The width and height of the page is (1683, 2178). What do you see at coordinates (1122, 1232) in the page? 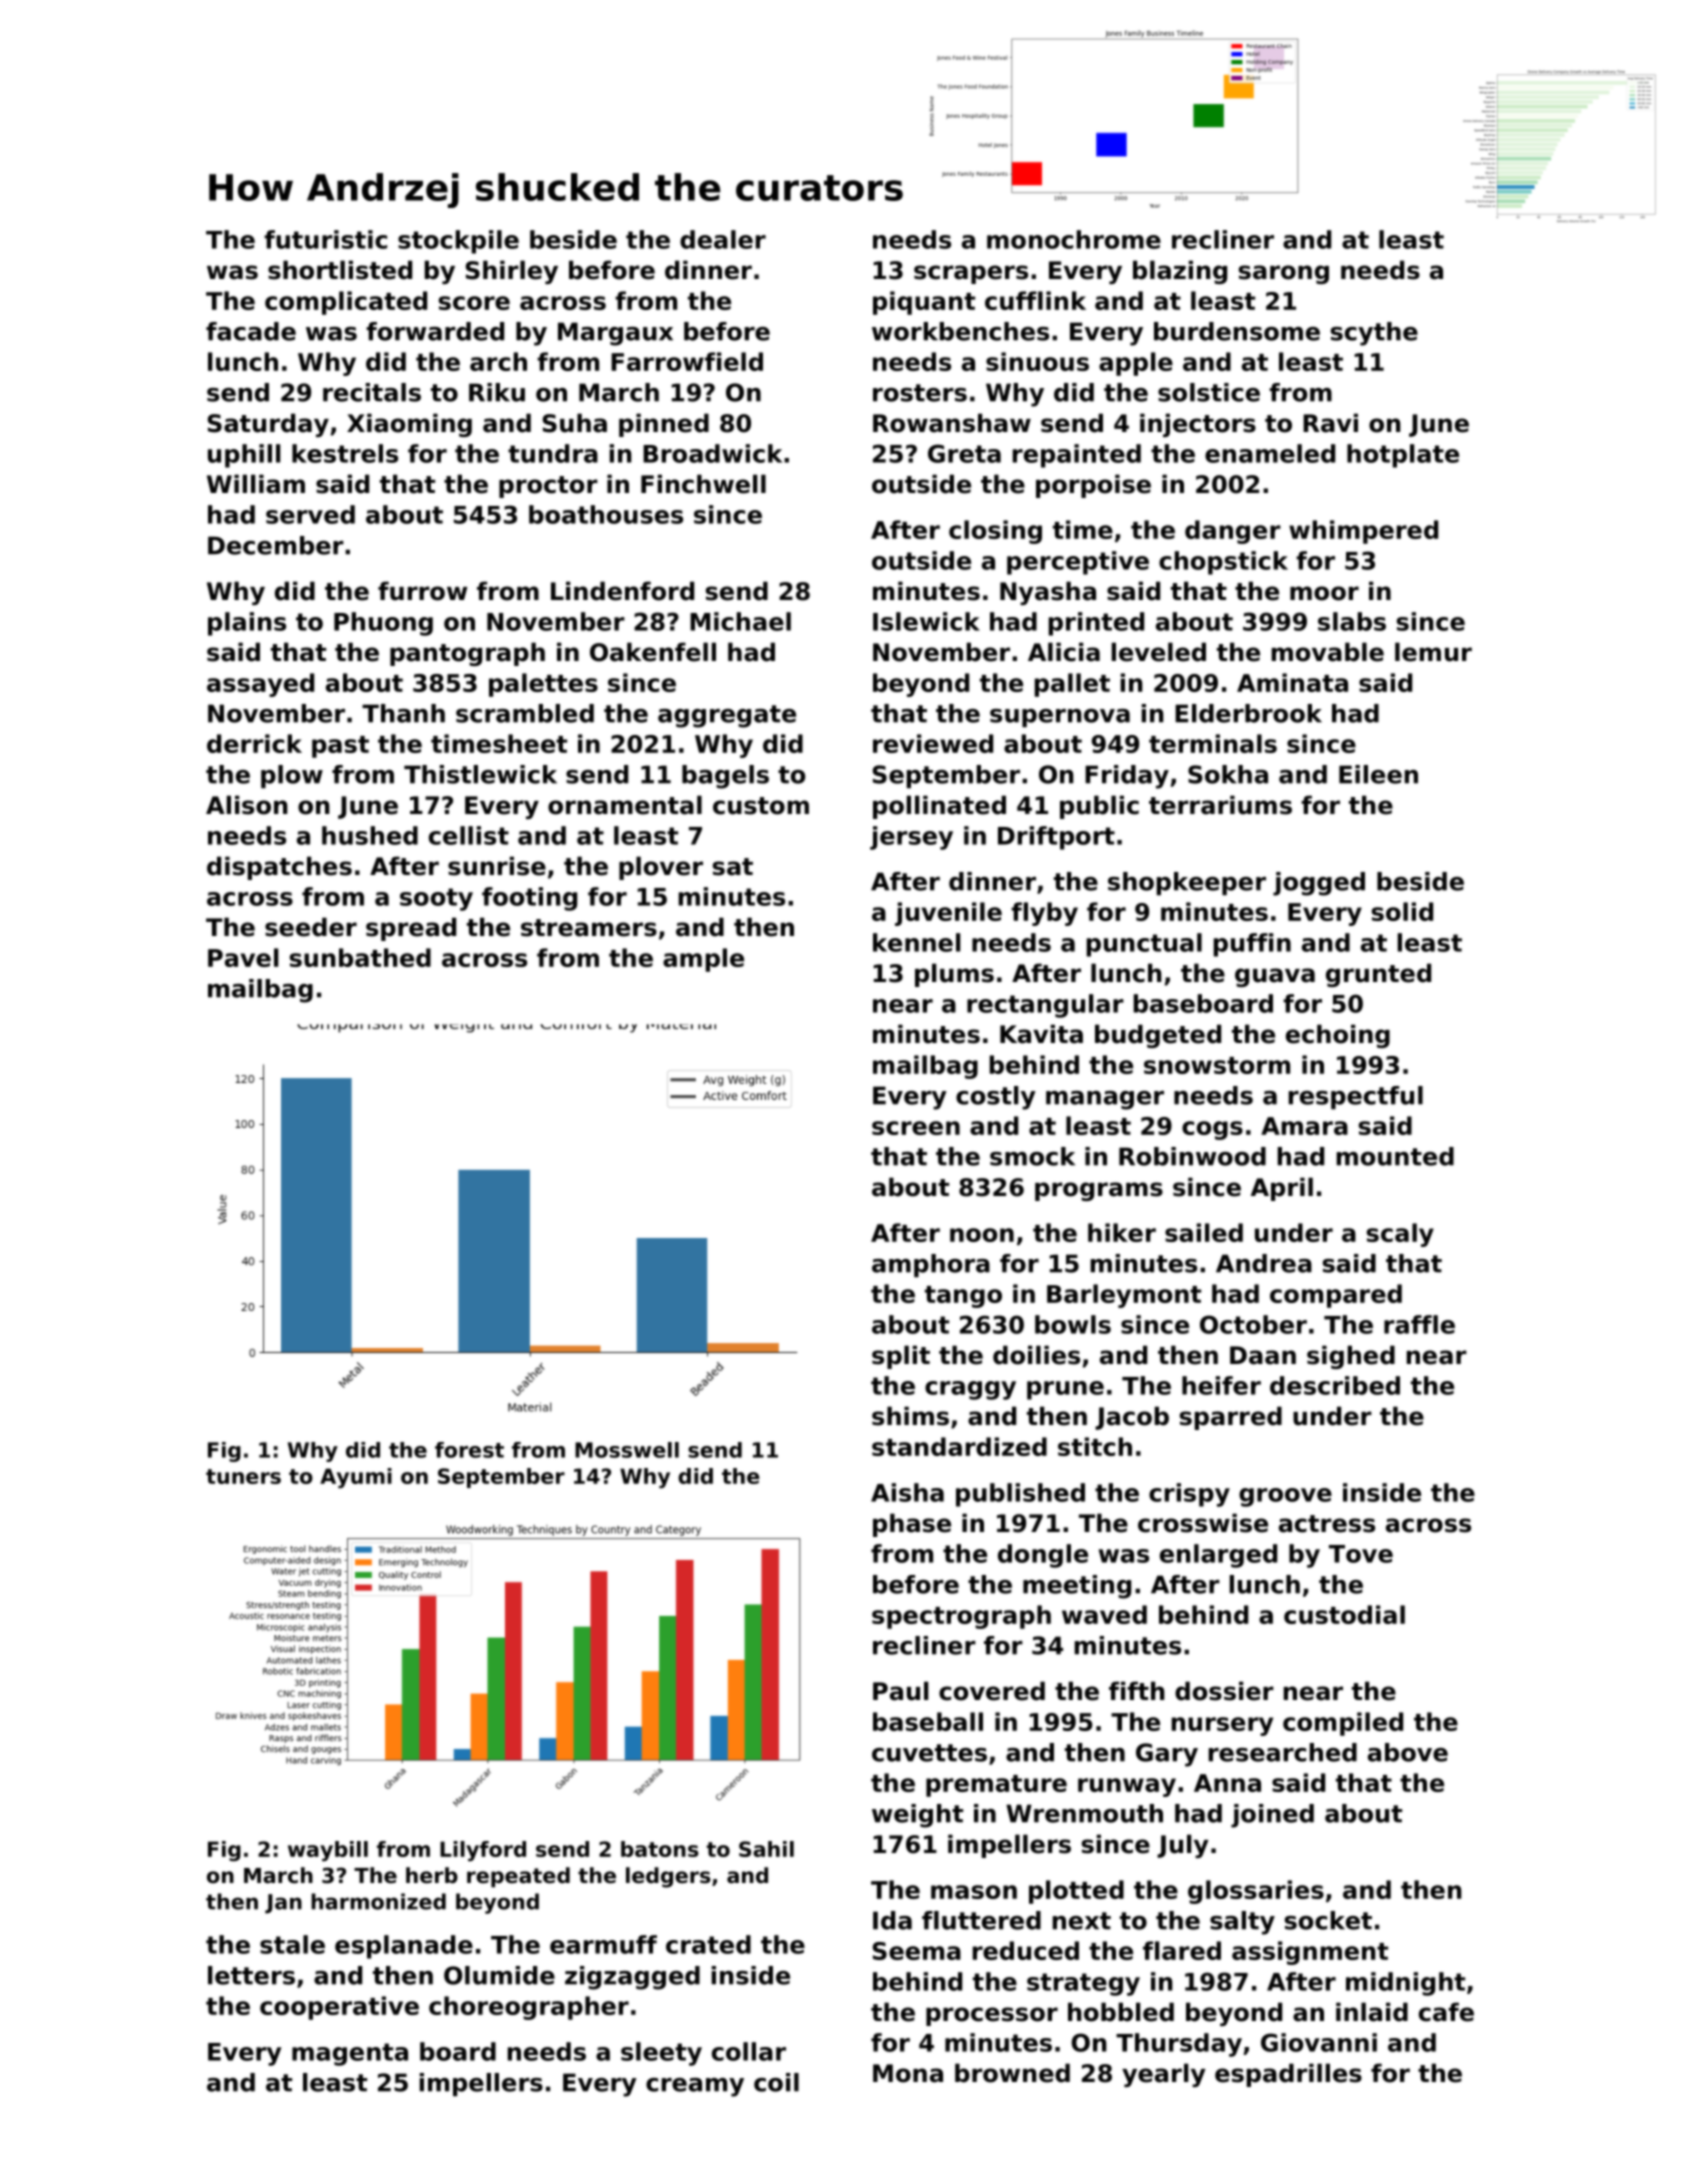
I see `hiker` at bounding box center [1122, 1232].
